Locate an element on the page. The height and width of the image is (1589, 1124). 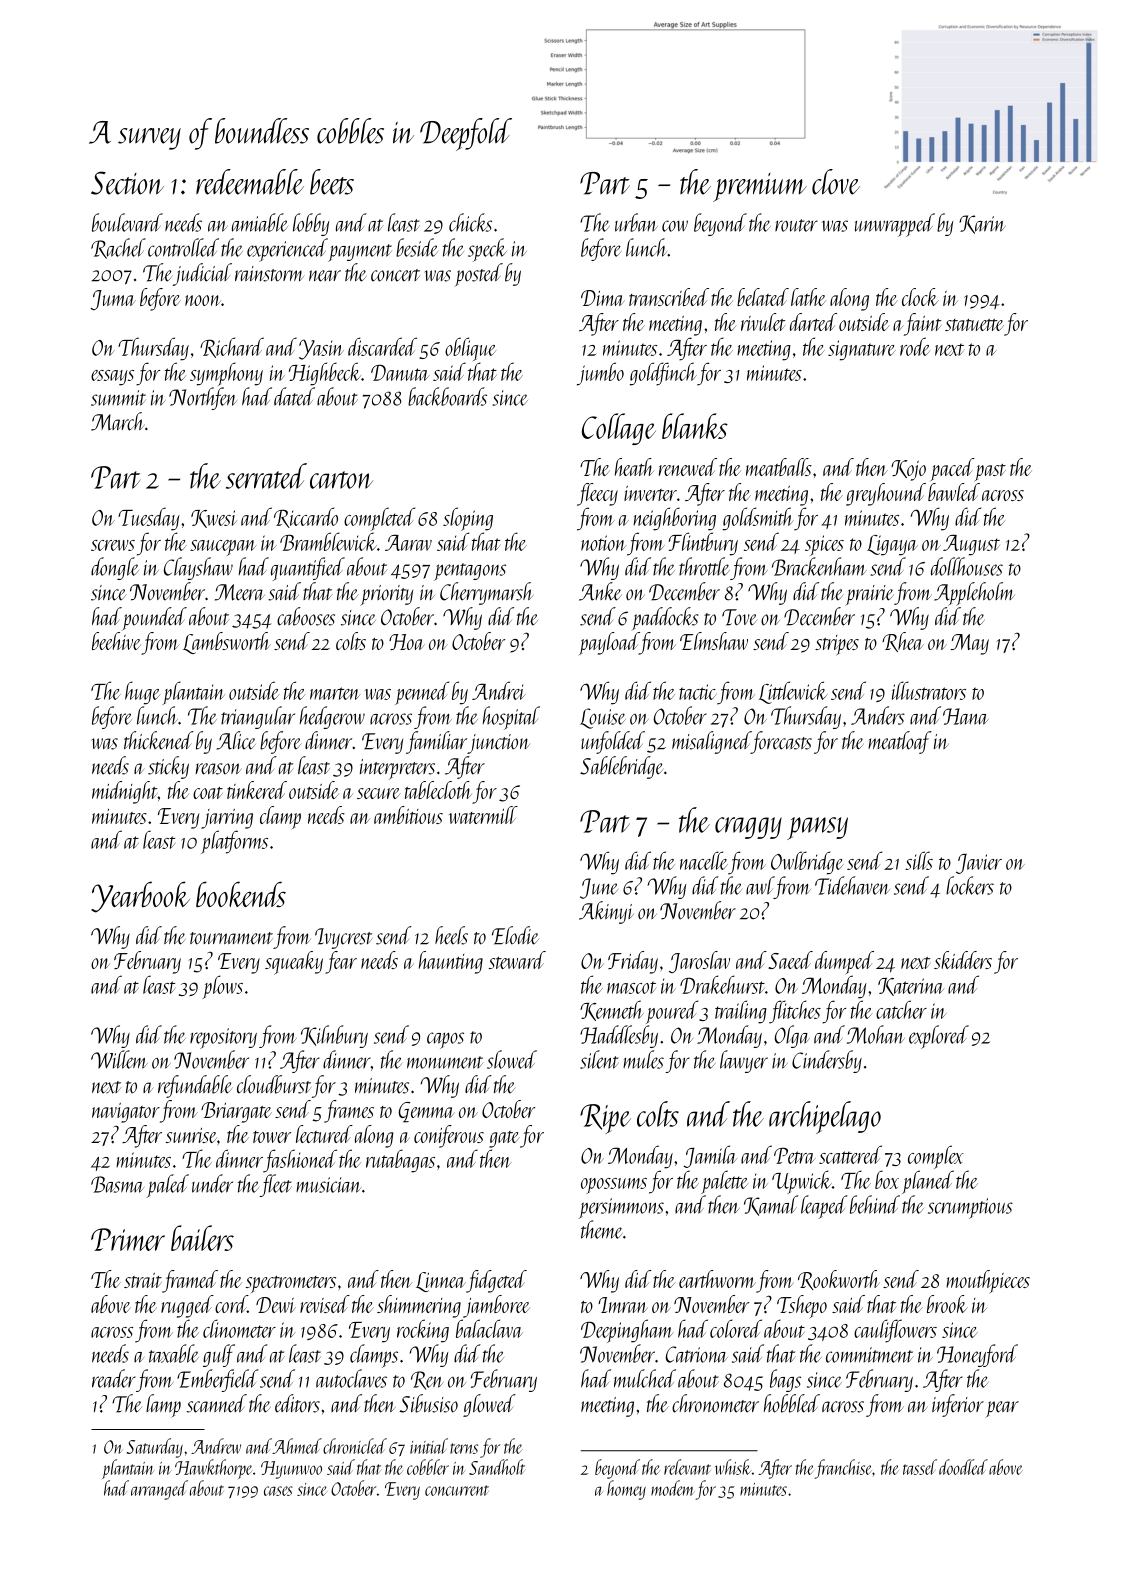
silent is located at coordinates (599, 1059).
